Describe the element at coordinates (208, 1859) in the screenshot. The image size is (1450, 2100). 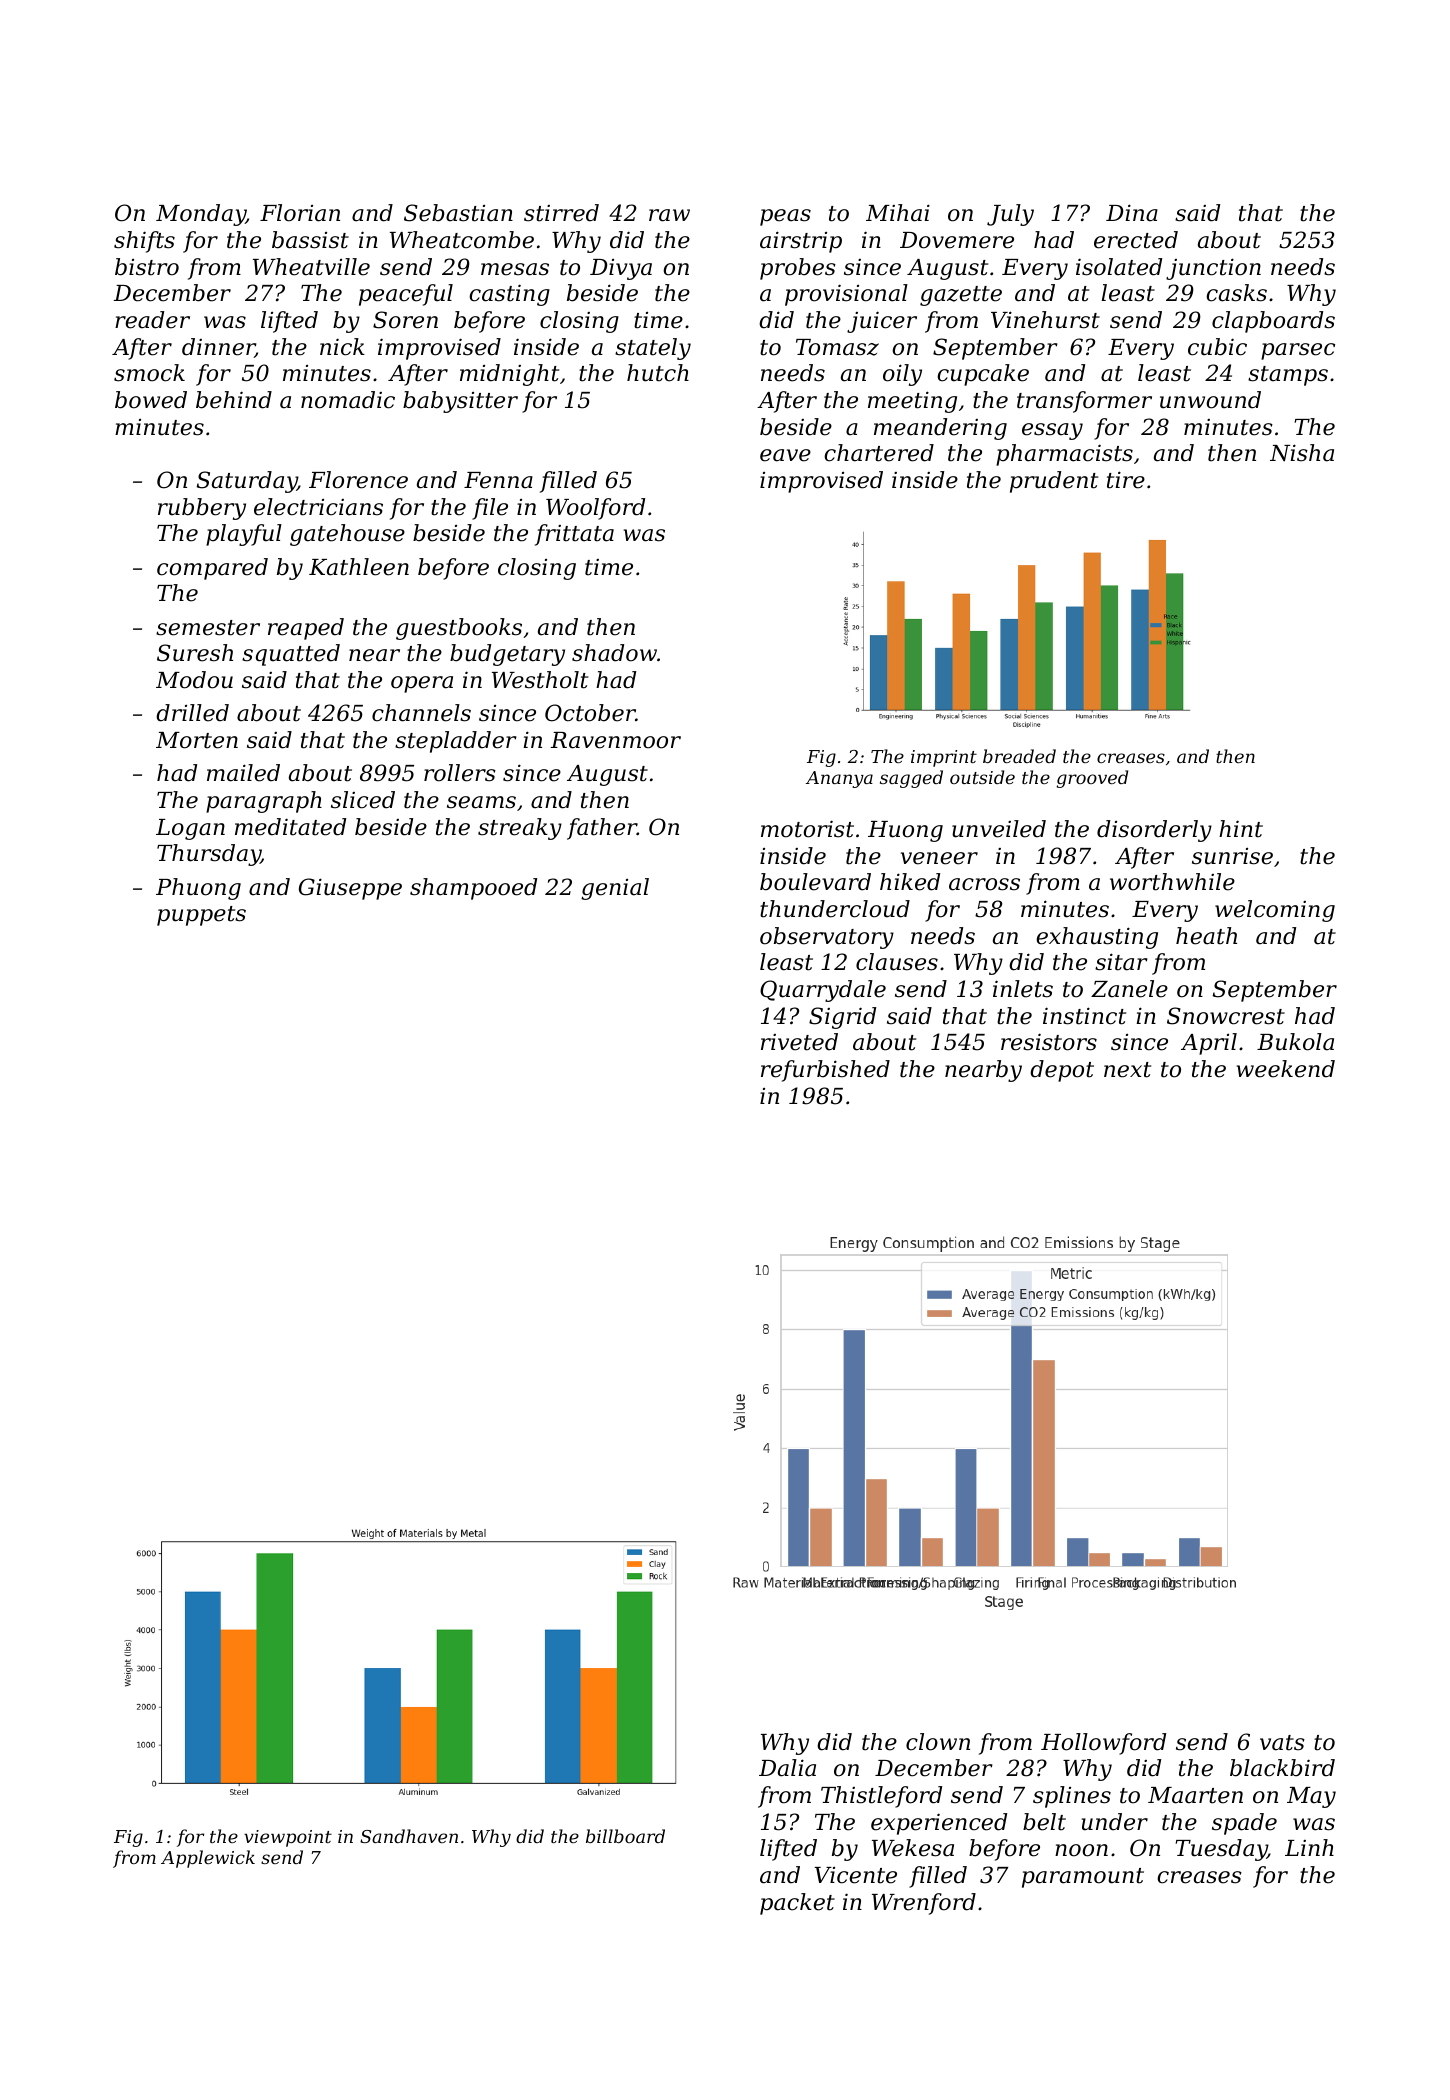
I see `Applewick` at that location.
